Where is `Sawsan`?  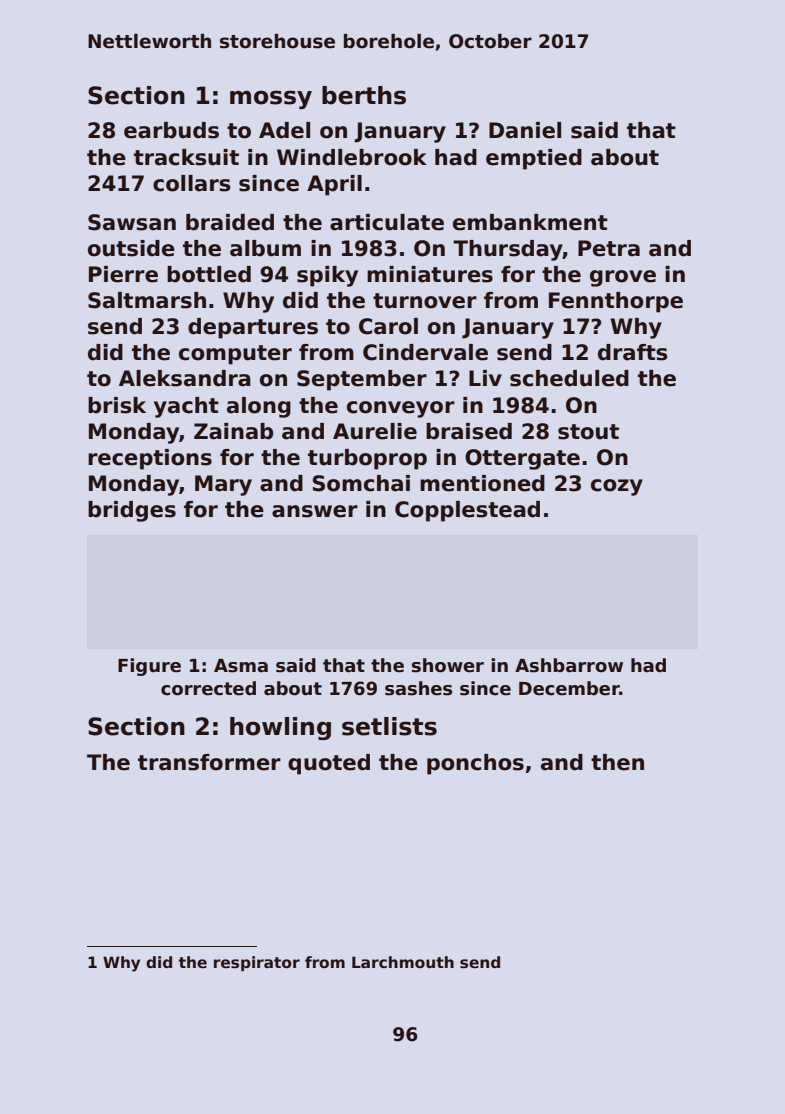 Sawsan is located at coordinates (132, 222).
